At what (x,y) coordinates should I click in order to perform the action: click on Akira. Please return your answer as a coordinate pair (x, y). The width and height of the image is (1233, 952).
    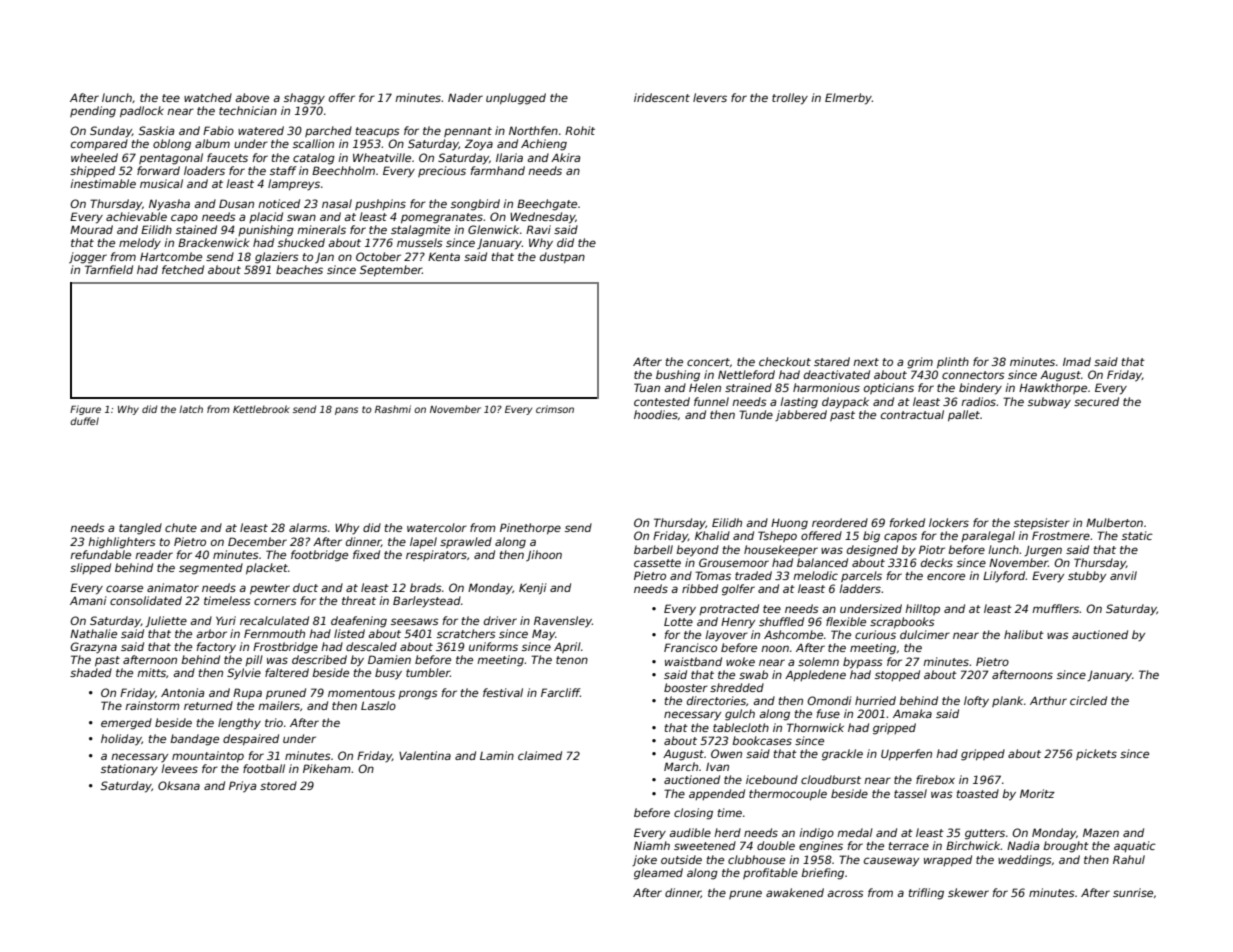
    Looking at the image, I should click on (566, 157).
